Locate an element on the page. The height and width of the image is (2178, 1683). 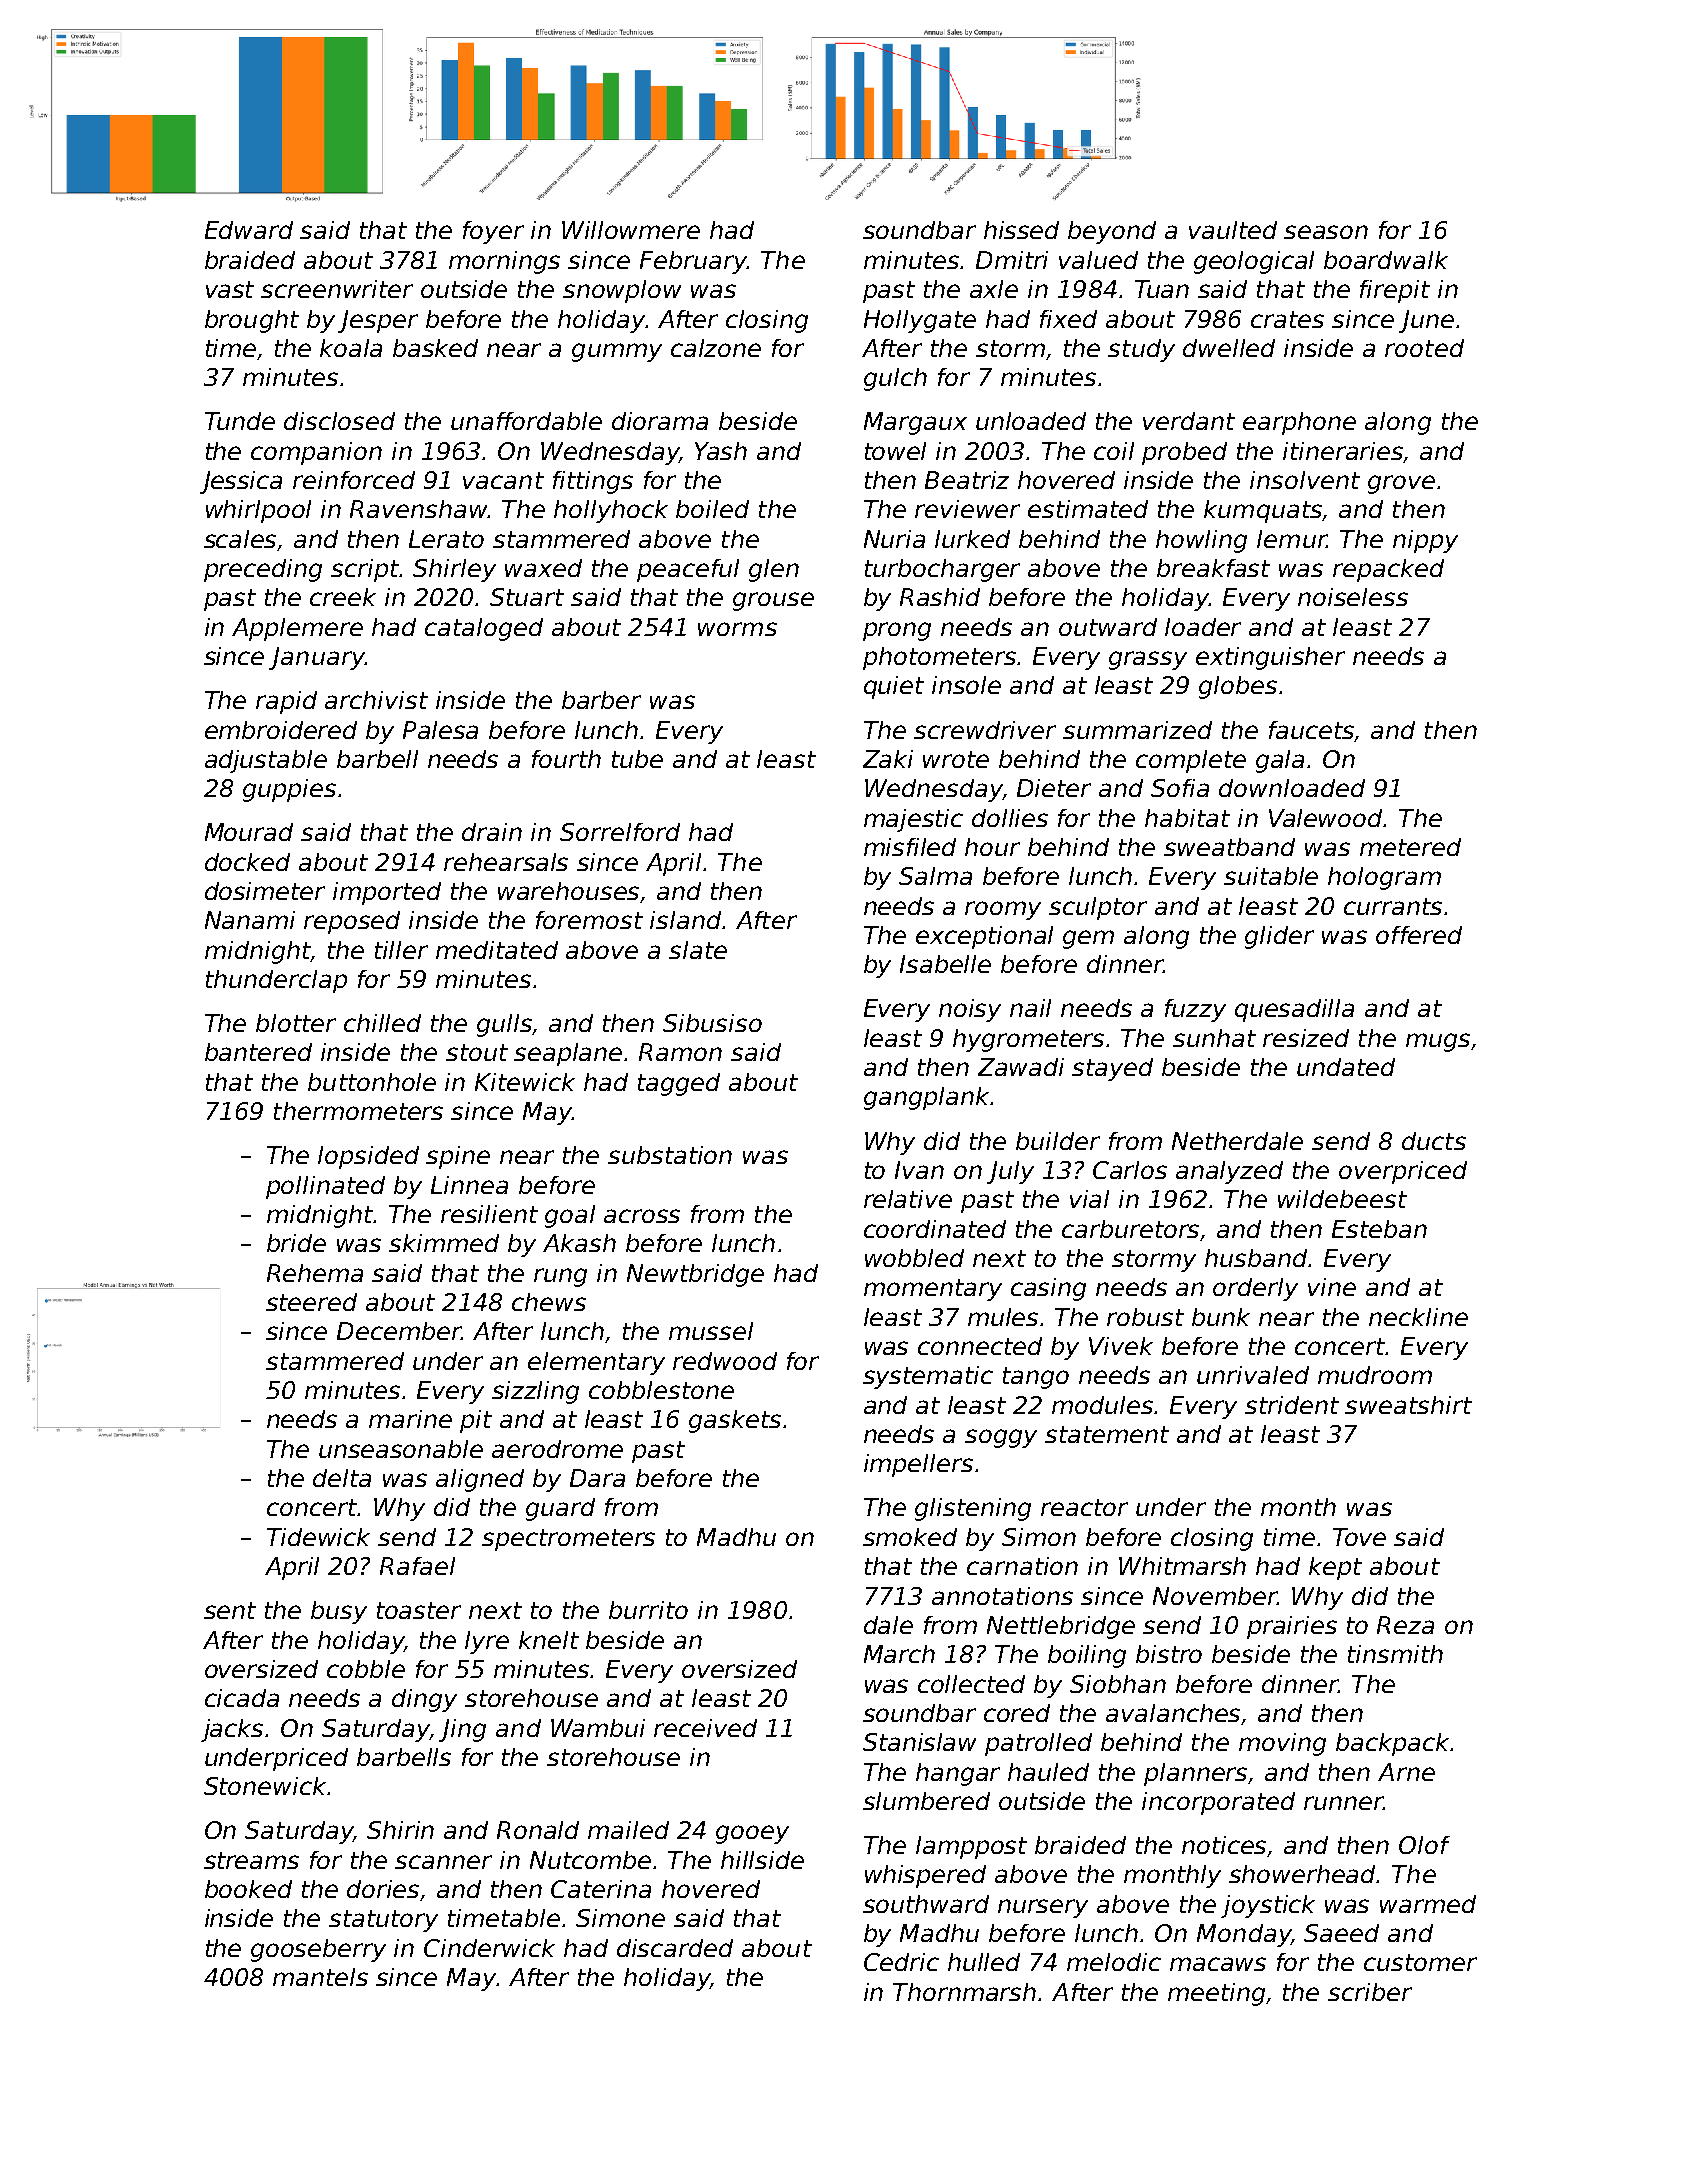
streams is located at coordinates (251, 1860).
